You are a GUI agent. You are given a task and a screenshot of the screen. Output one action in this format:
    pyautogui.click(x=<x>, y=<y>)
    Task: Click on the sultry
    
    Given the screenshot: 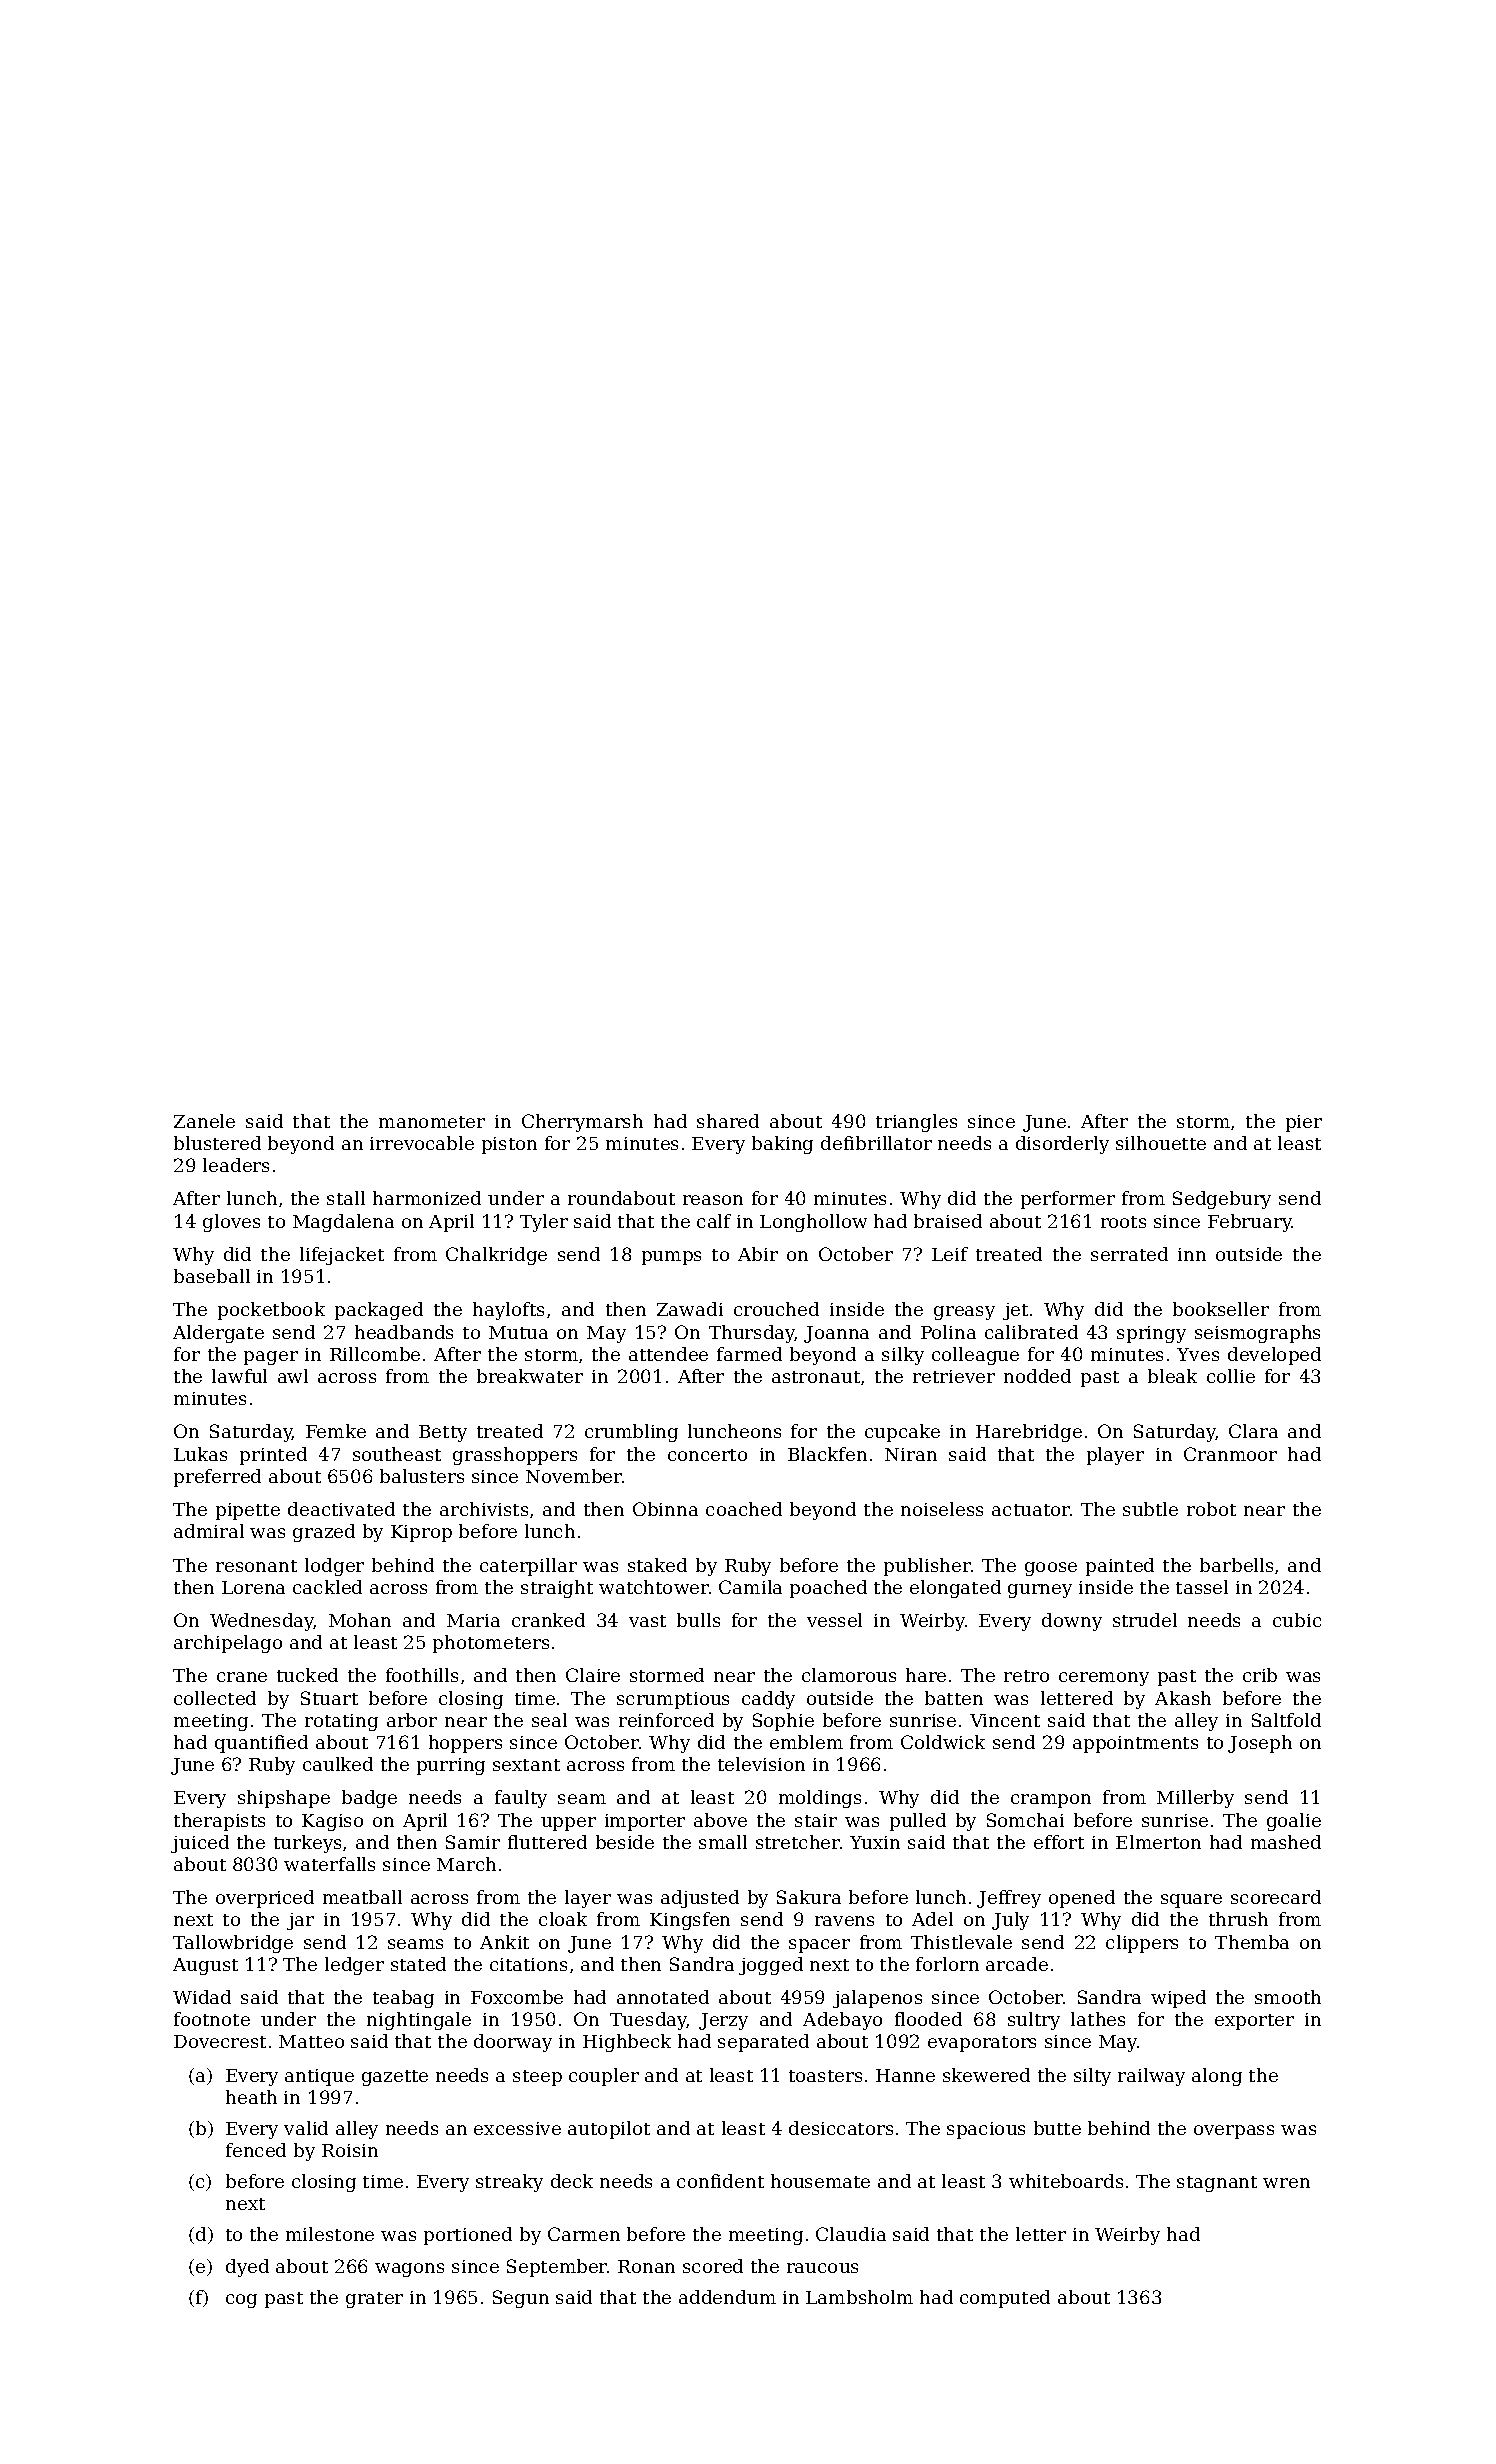 What is the action you would take?
    pyautogui.click(x=1034, y=2021)
